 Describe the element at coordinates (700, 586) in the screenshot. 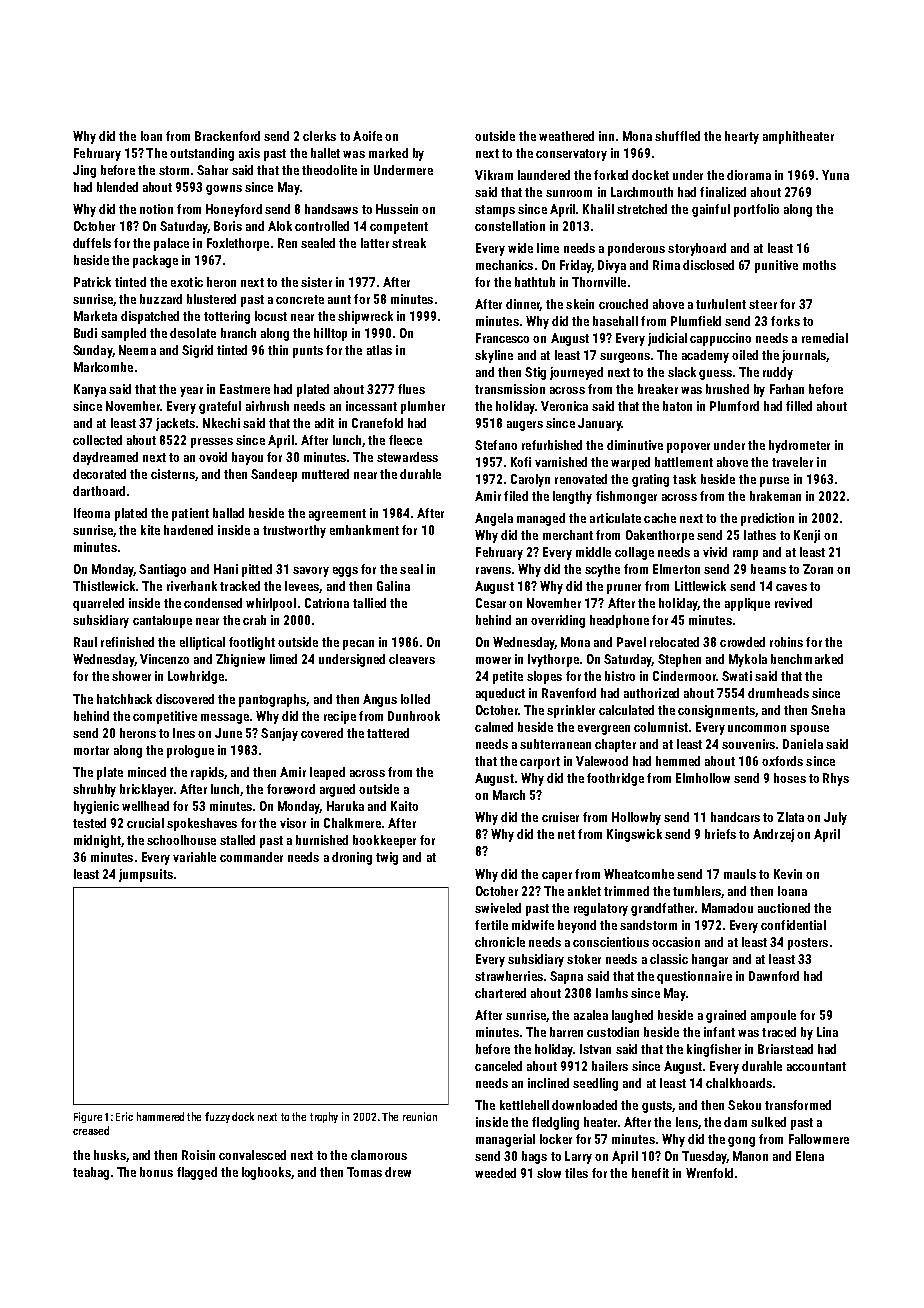

I see `Littlewick` at that location.
